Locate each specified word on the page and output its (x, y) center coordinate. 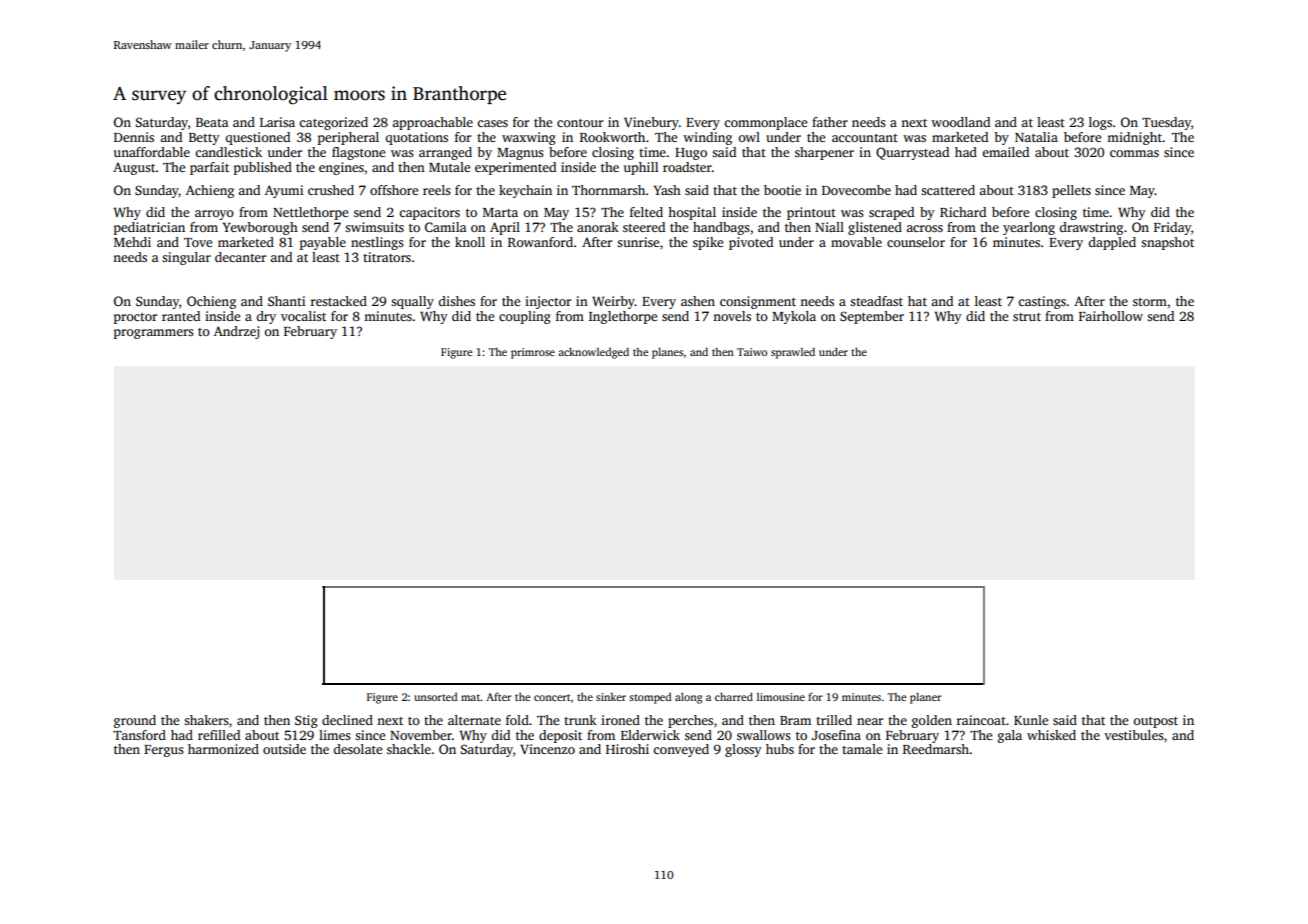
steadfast (876, 301)
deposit (560, 736)
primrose (533, 353)
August (134, 168)
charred (734, 696)
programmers (154, 334)
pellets (1071, 191)
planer (925, 698)
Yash (667, 190)
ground (135, 721)
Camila (445, 227)
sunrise (638, 242)
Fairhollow (1111, 316)
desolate (357, 749)
